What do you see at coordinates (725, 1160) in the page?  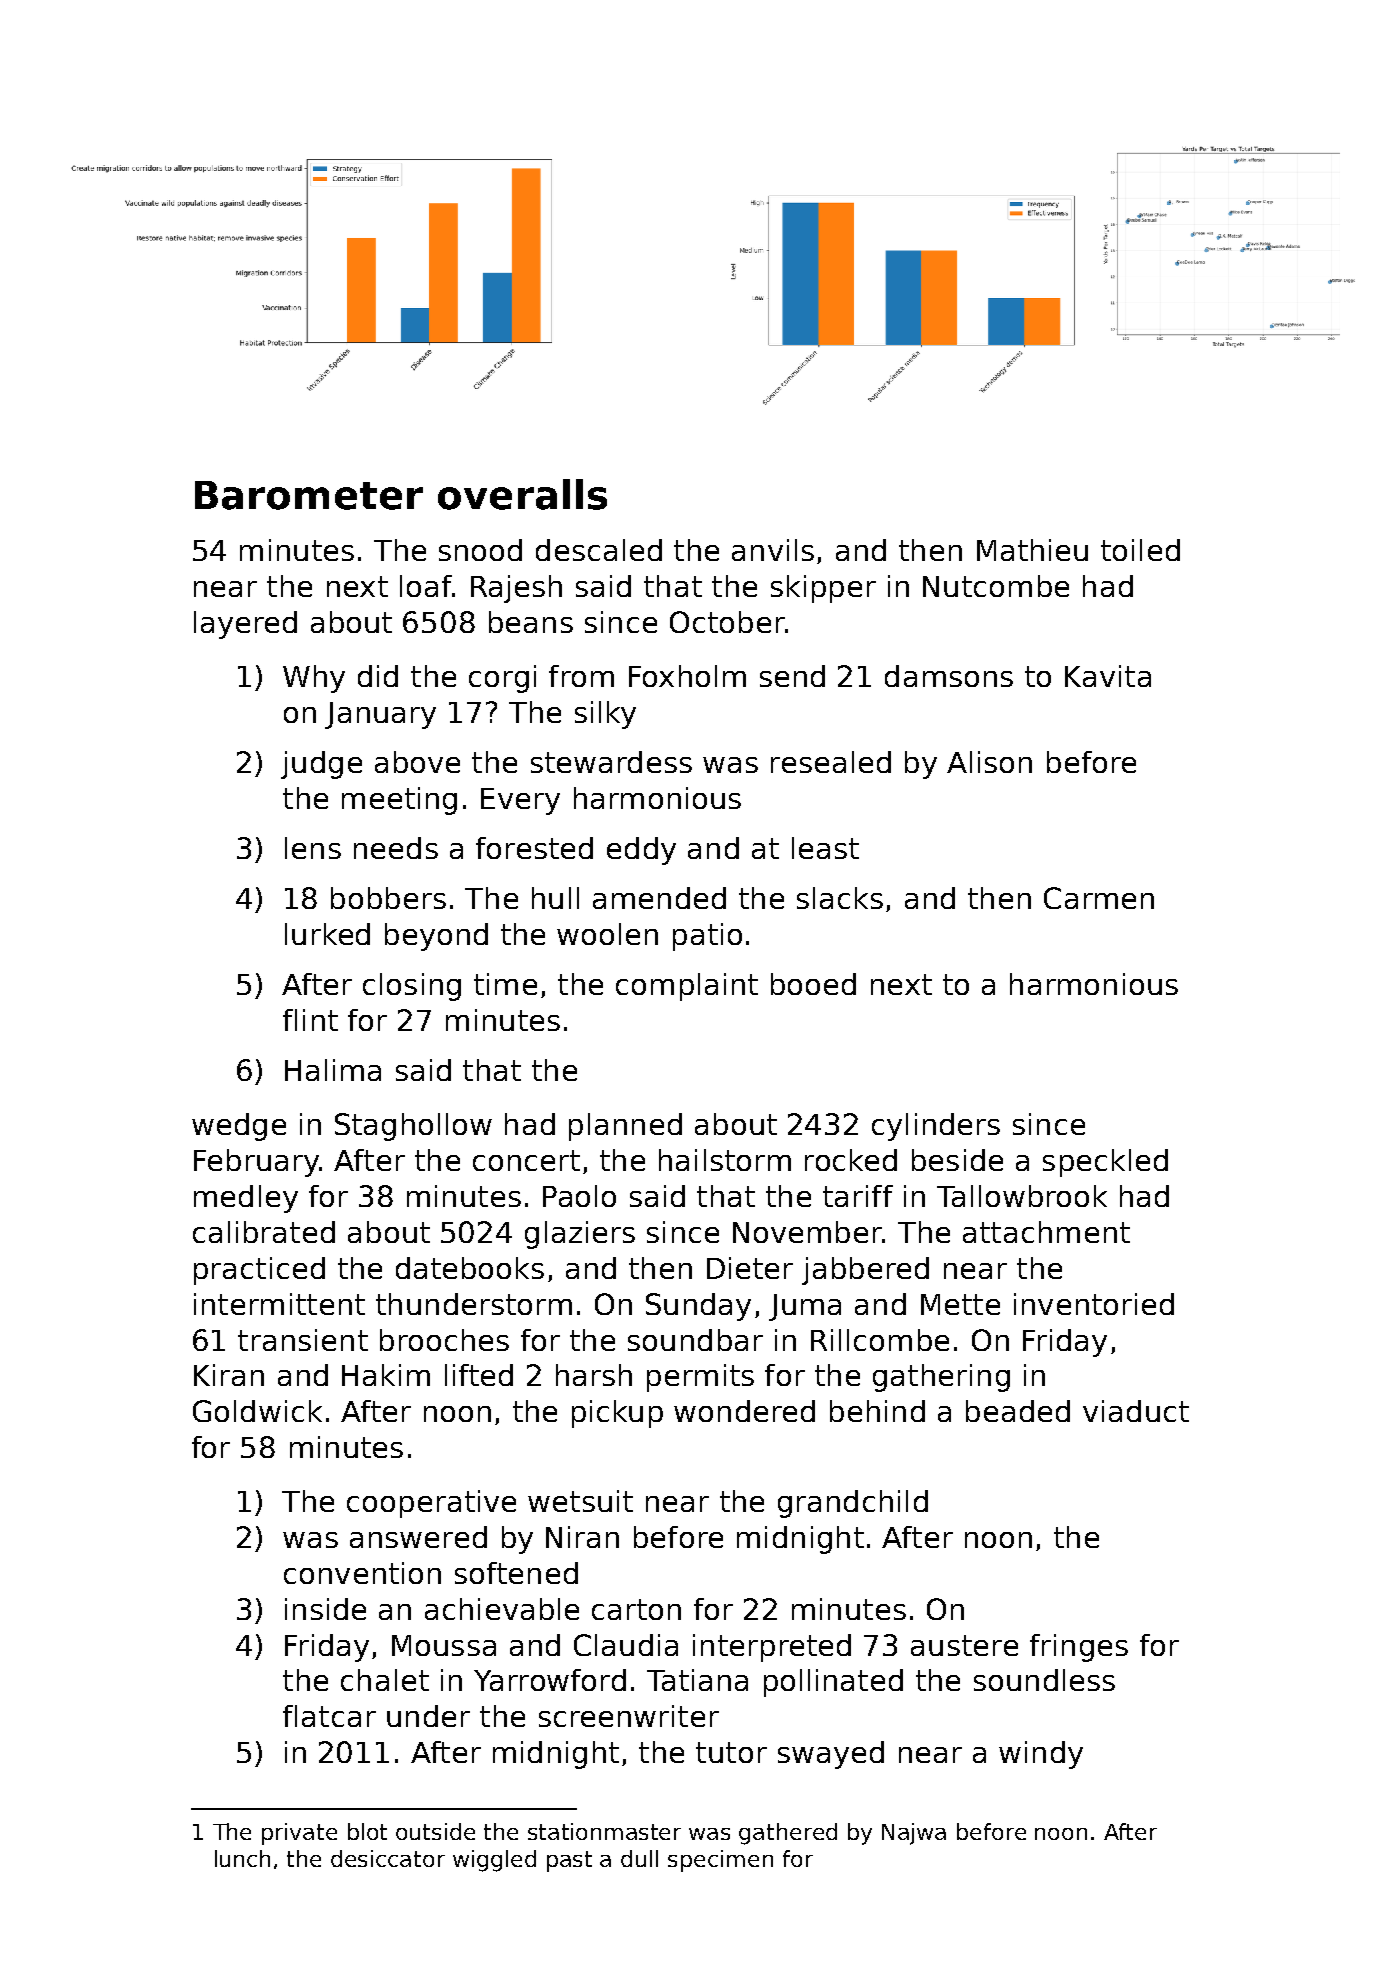 I see `hailstorm` at bounding box center [725, 1160].
